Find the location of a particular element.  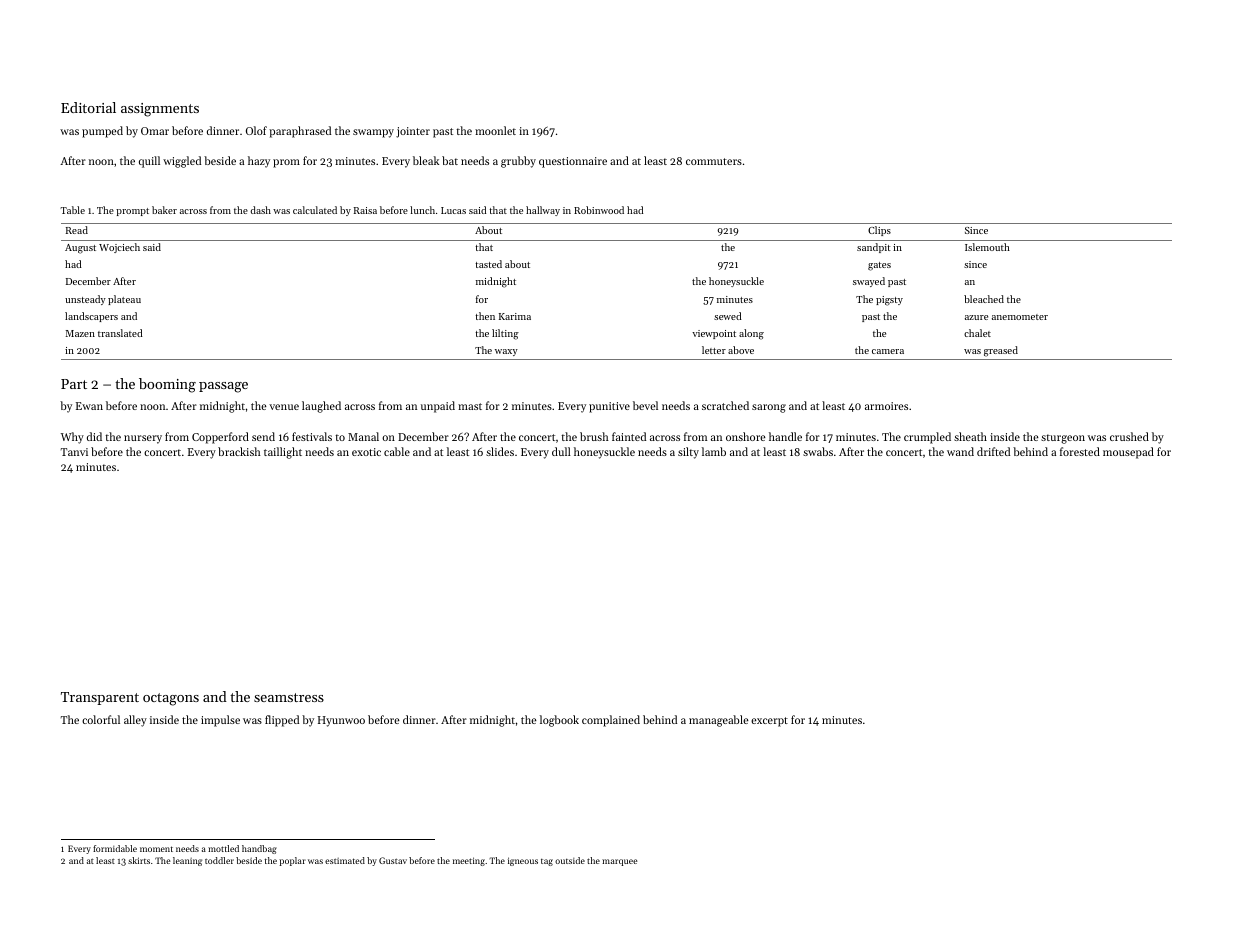

paraphrased is located at coordinates (300, 132).
